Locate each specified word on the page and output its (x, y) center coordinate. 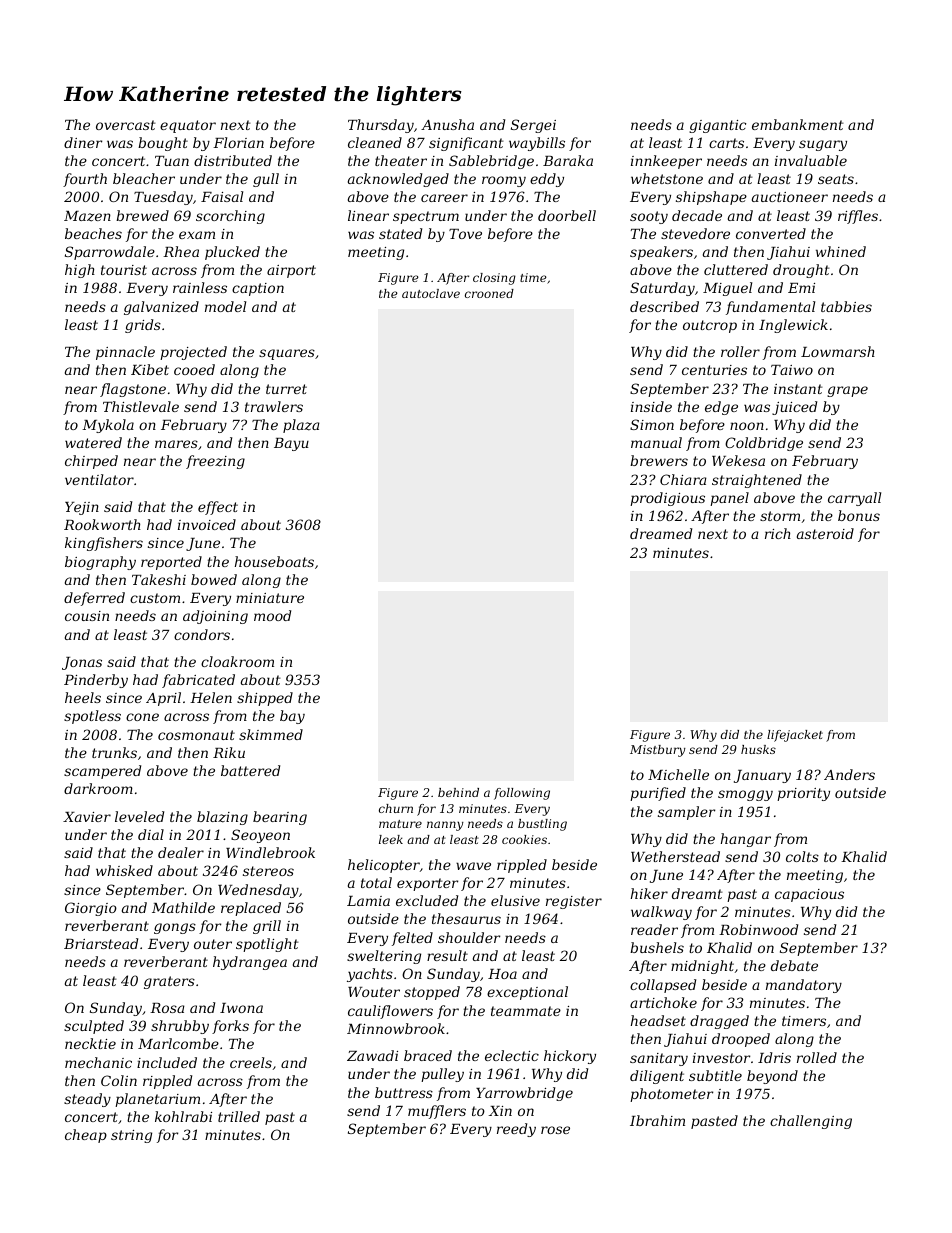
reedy (516, 1130)
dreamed (661, 533)
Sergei (533, 126)
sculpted (94, 1027)
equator (188, 126)
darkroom (98, 788)
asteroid (825, 533)
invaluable (811, 160)
